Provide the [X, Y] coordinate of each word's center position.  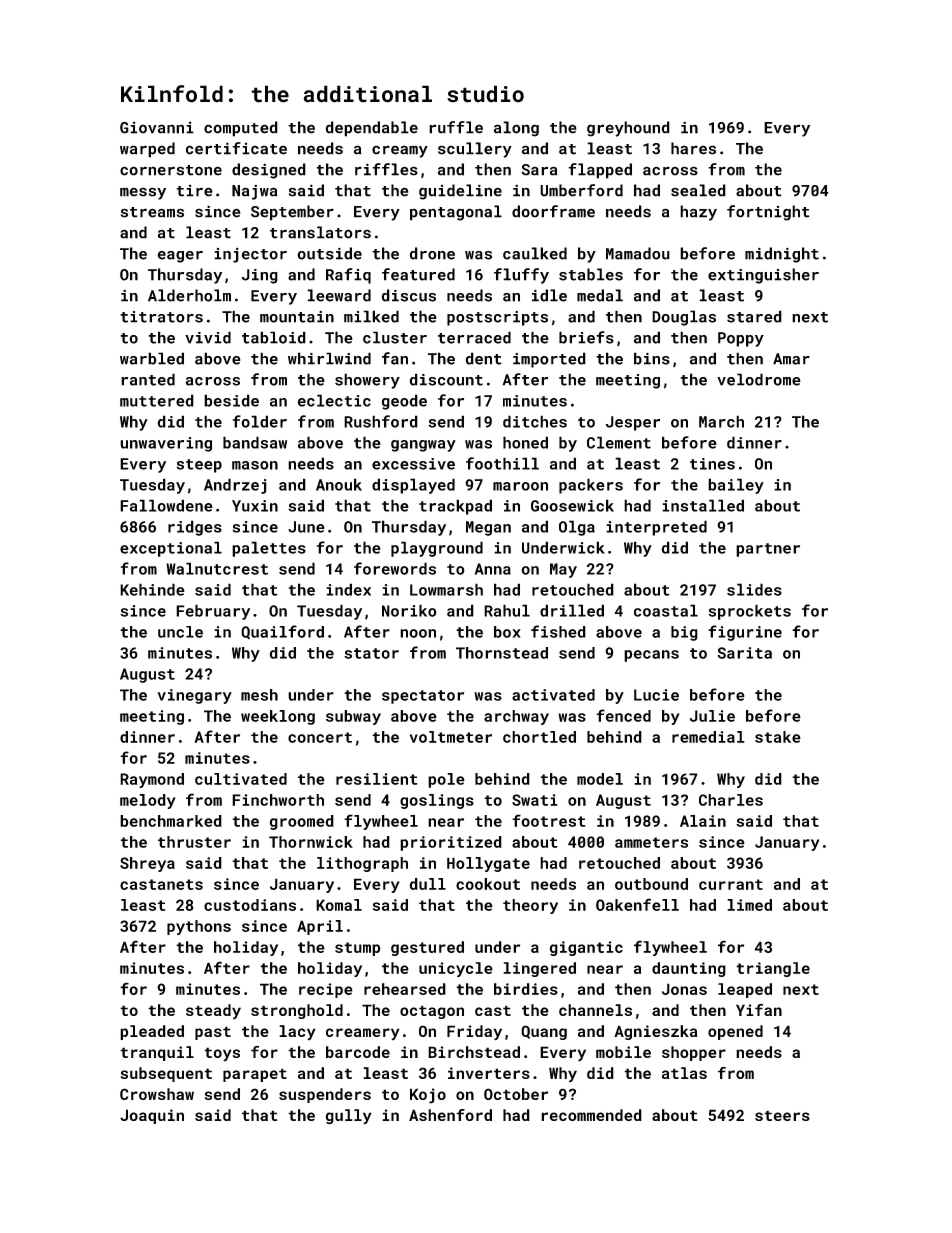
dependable [372, 129]
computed [241, 129]
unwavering [166, 444]
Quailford [282, 632]
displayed [413, 486]
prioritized [451, 843]
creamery [363, 1034]
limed [749, 905]
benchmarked [171, 821]
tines [712, 464]
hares [693, 148]
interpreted [656, 528]
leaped [745, 990]
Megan [488, 528]
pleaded [152, 1032]
